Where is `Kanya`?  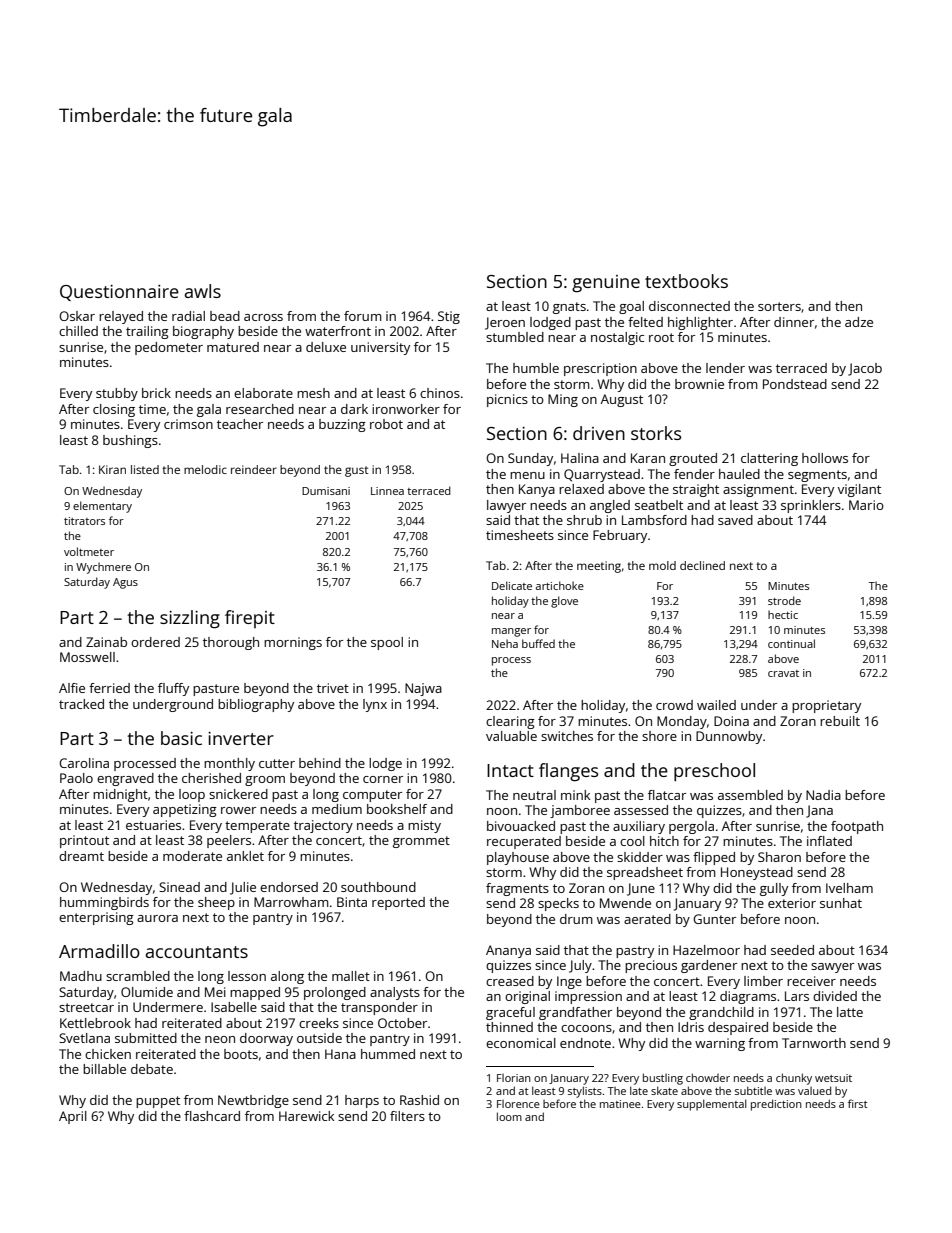 Kanya is located at coordinates (537, 490).
